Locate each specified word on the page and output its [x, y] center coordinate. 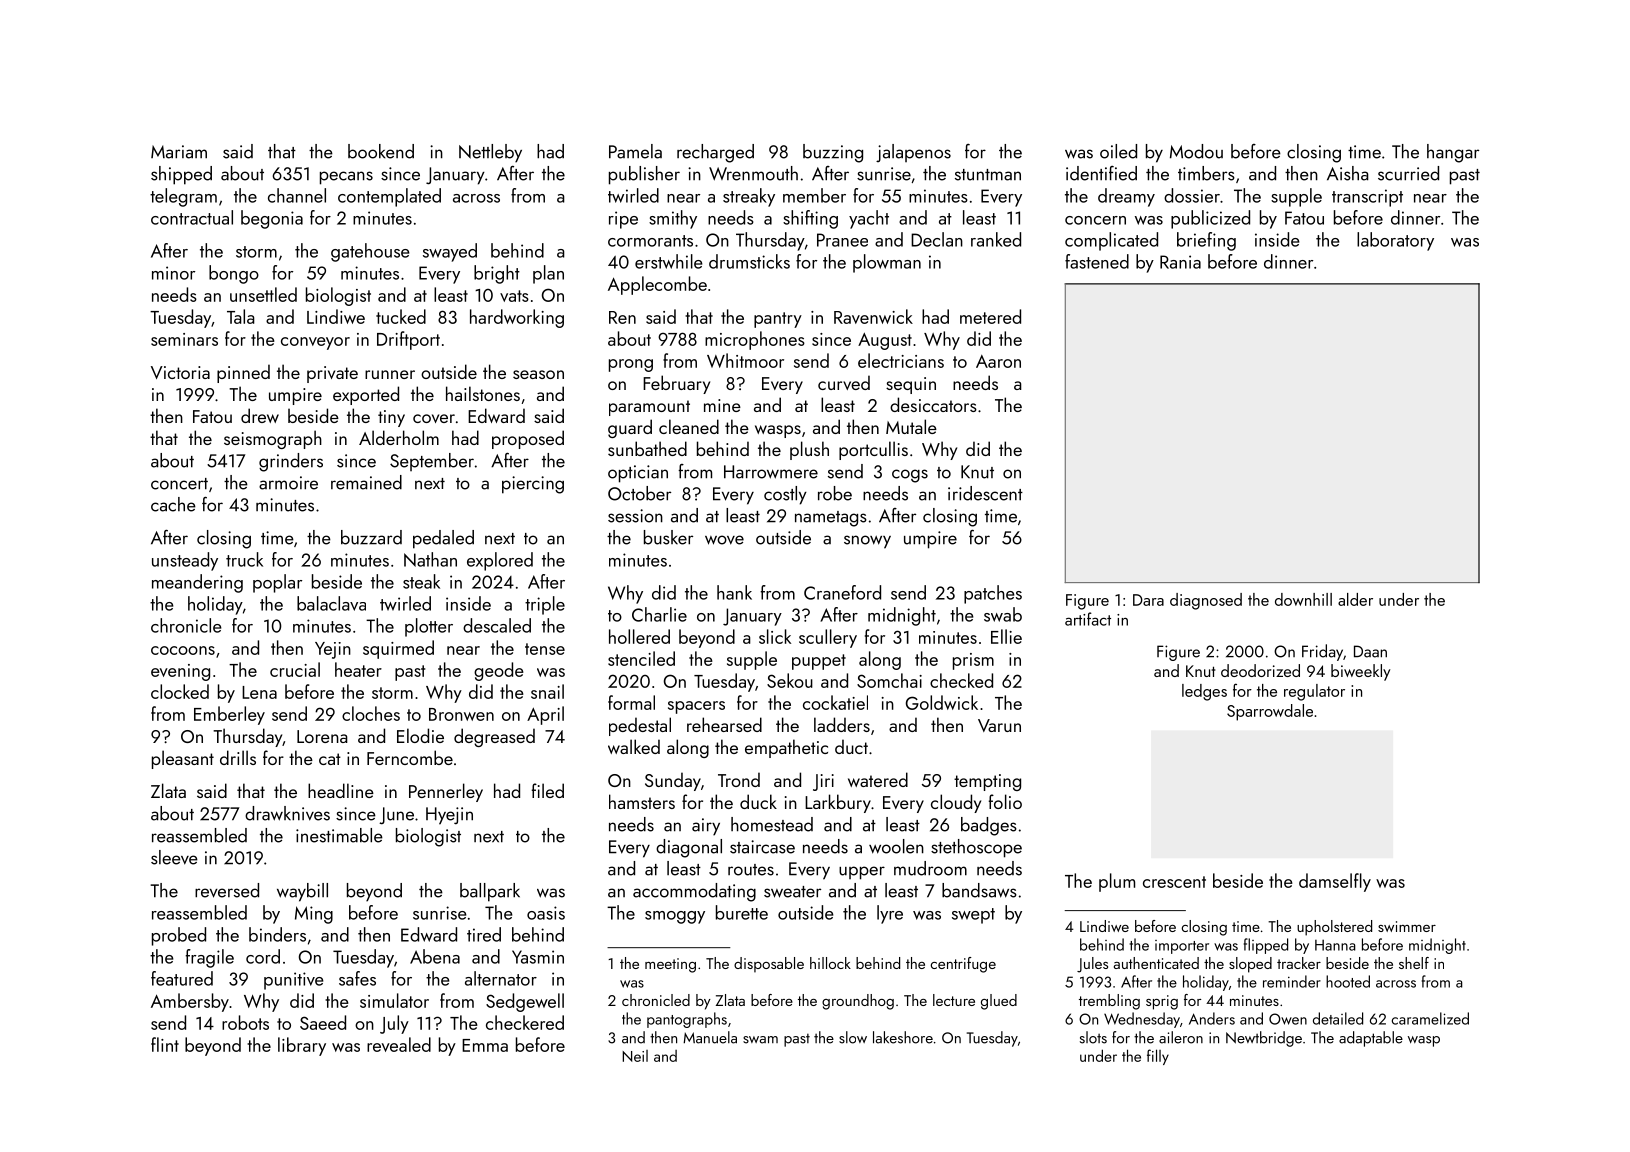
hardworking [517, 318]
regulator [1314, 692]
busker [668, 537]
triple [545, 605]
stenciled [641, 658]
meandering [197, 583]
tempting [987, 782]
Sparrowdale [1270, 712]
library [302, 1046]
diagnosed [1206, 601]
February [676, 384]
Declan [937, 239]
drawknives [287, 813]
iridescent [985, 493]
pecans [346, 178]
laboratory [1395, 241]
